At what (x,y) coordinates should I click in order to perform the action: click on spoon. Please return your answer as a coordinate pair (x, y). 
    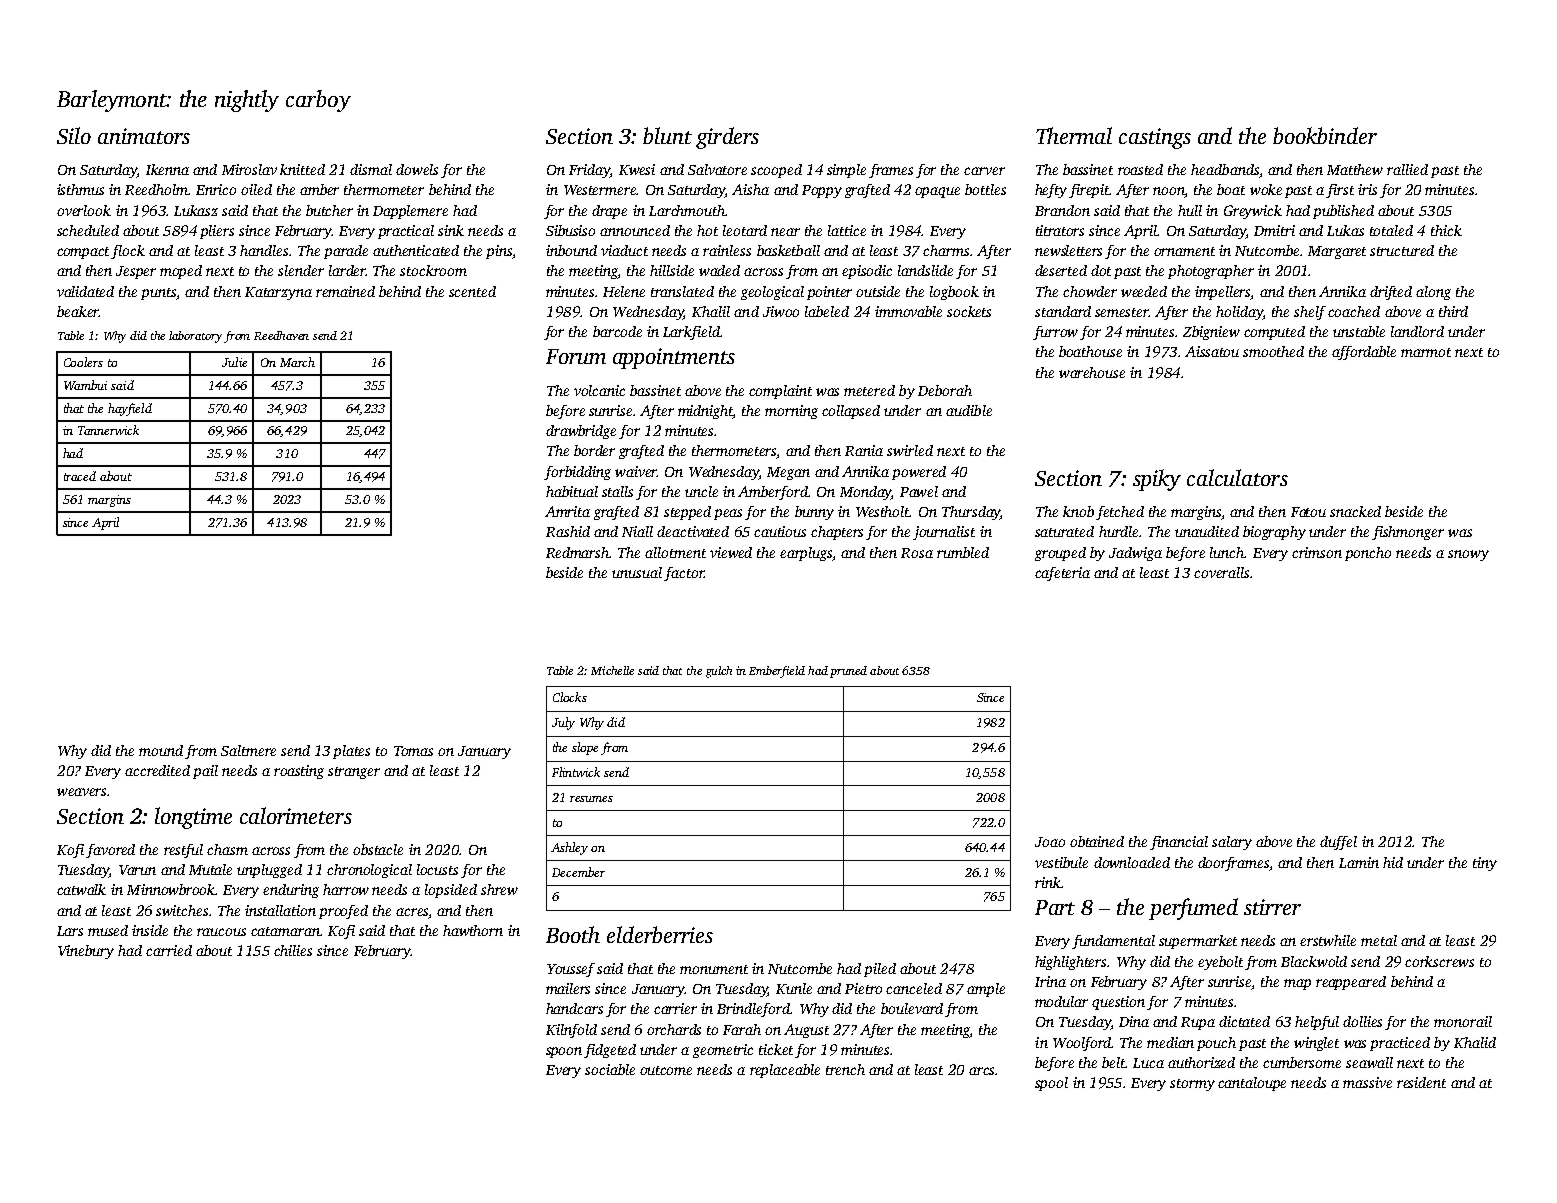
    Looking at the image, I should click on (564, 1052).
